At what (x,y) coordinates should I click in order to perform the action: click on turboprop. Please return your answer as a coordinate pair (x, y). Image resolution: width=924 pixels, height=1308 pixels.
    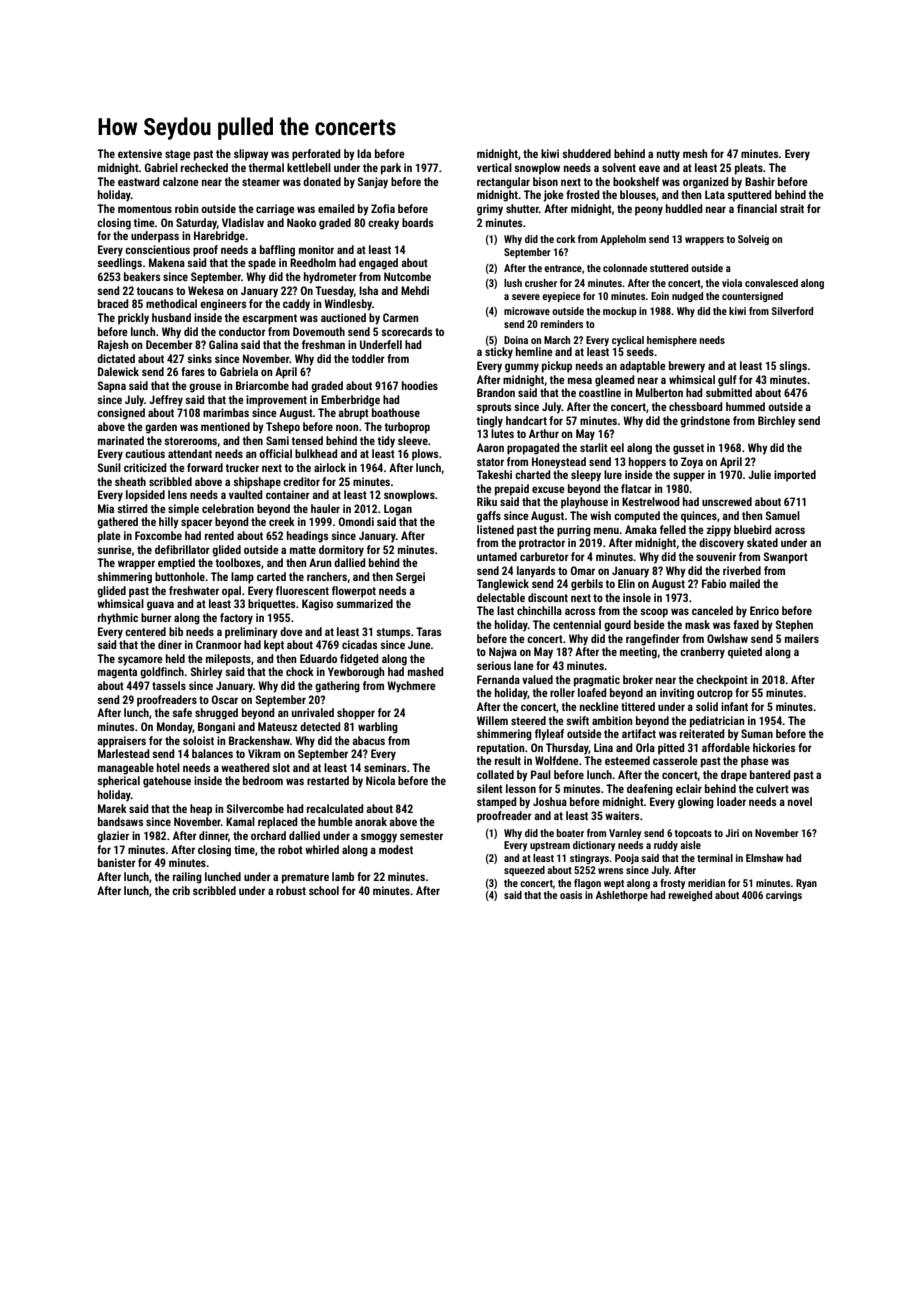
    Looking at the image, I should click on (407, 428).
